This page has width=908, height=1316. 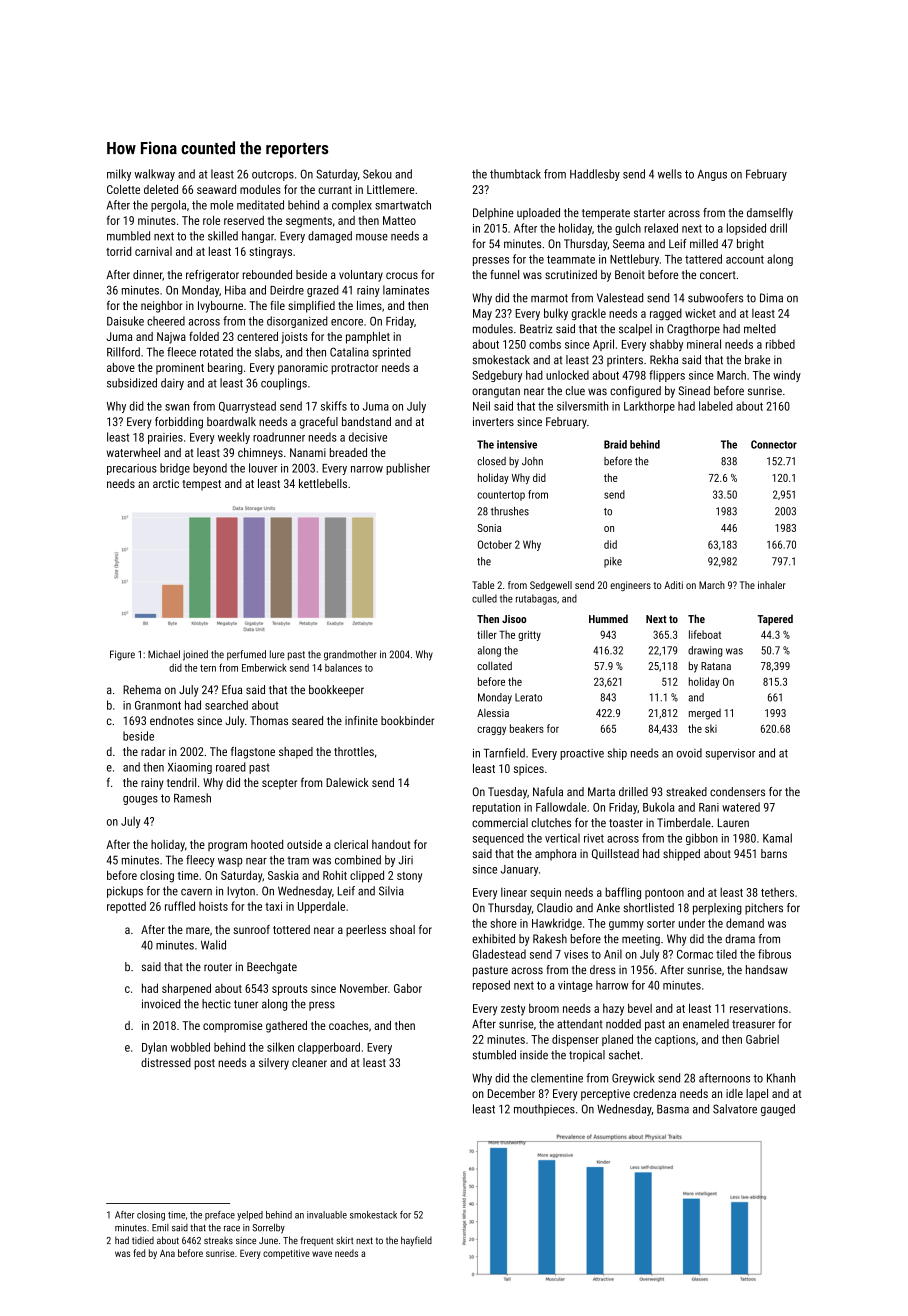 I want to click on hayfield, so click(x=416, y=1241).
